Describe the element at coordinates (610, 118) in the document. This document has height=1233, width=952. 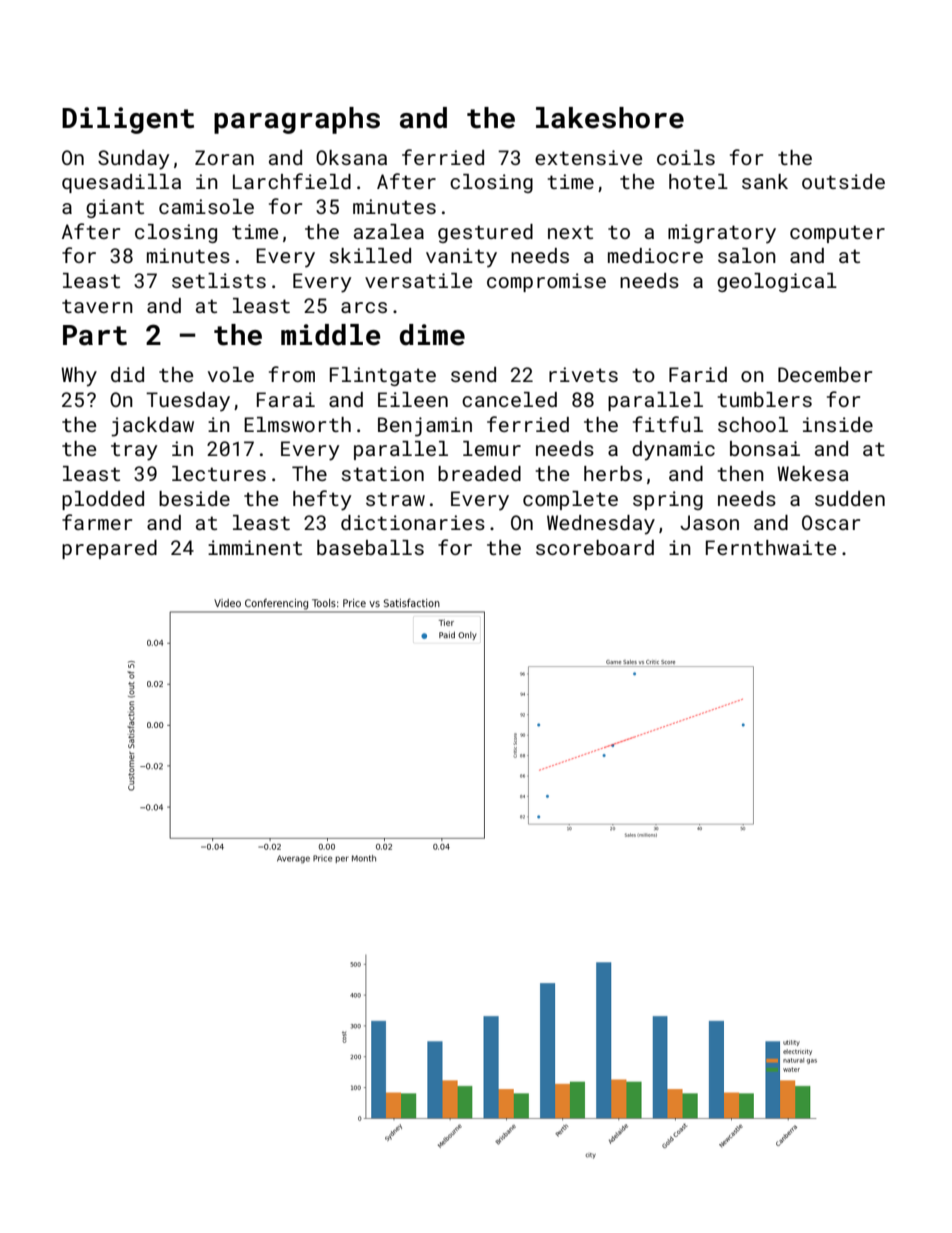
I see `lakeshore` at that location.
